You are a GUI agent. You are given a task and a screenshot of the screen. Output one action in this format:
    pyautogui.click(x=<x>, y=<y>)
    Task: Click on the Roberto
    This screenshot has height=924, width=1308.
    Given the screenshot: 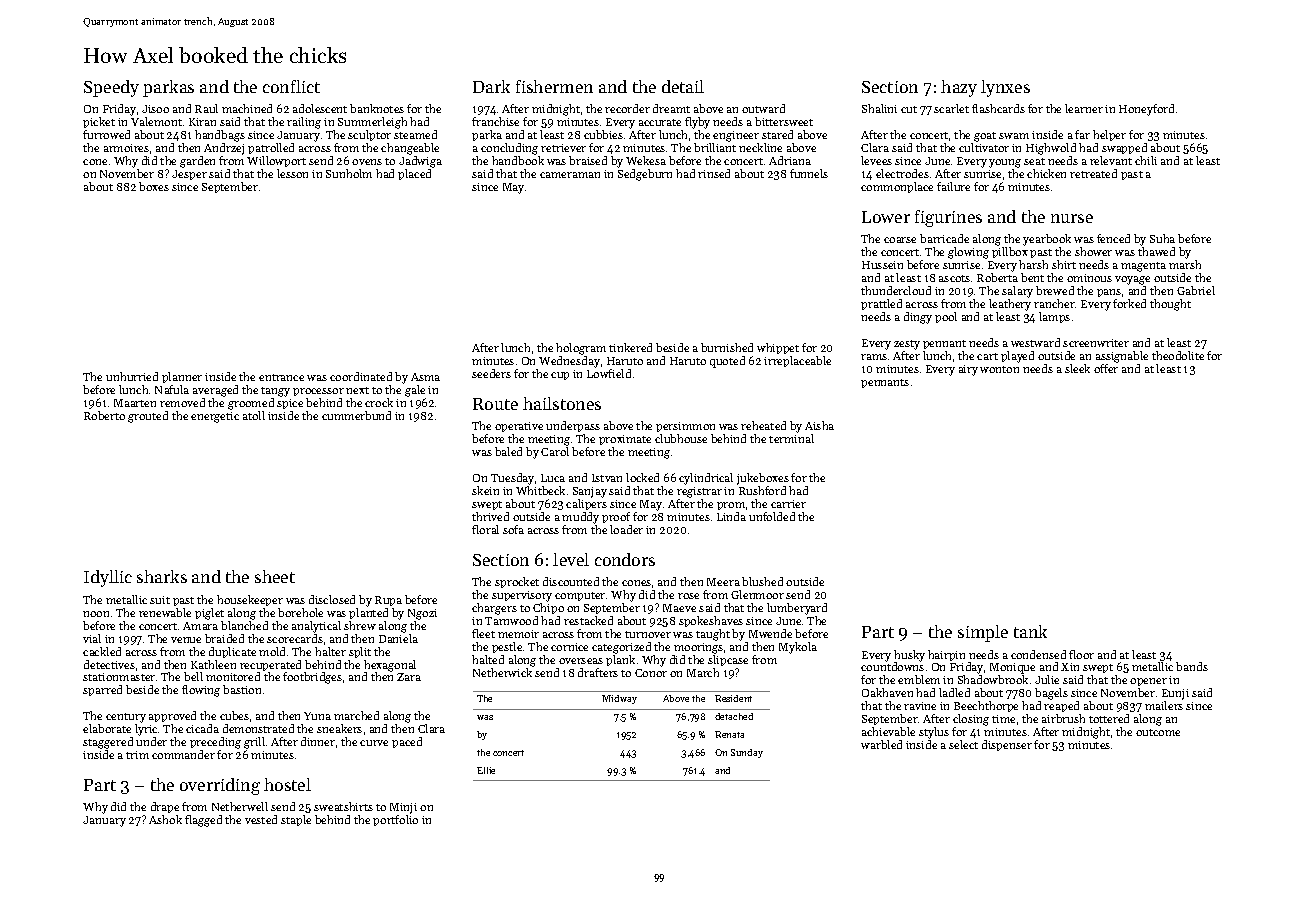 What is the action you would take?
    pyautogui.click(x=104, y=415)
